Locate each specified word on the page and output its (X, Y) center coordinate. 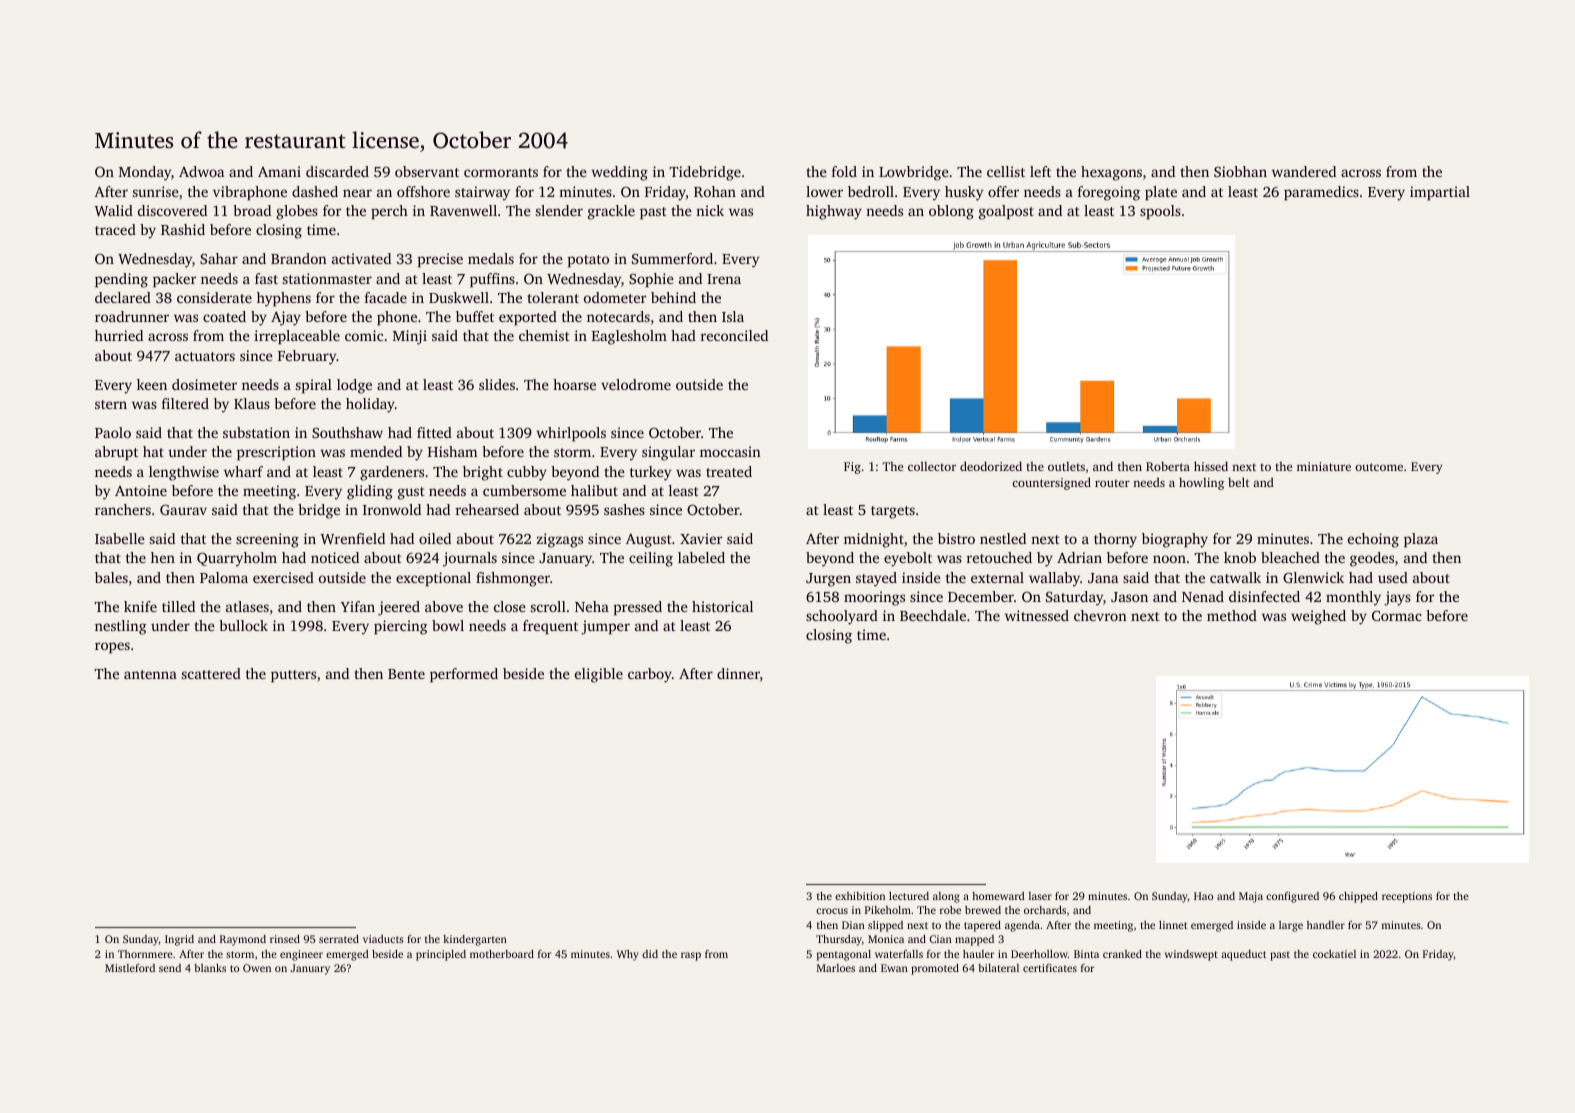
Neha (592, 606)
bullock (243, 625)
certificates (1050, 968)
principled (441, 955)
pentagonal (844, 955)
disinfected (1264, 596)
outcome (1379, 467)
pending (121, 280)
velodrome (636, 384)
